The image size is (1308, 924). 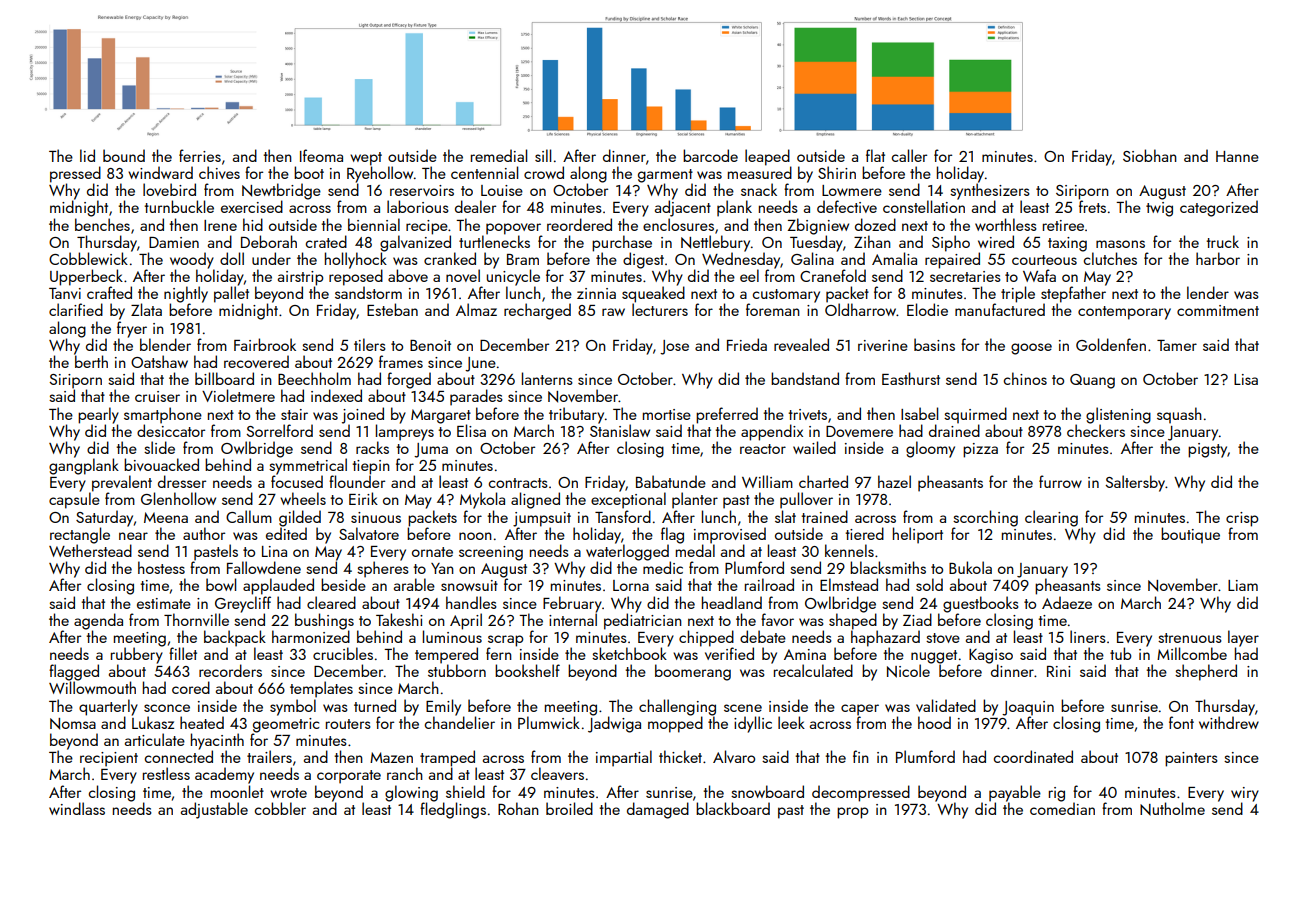 I want to click on strenuous, so click(x=1190, y=638).
